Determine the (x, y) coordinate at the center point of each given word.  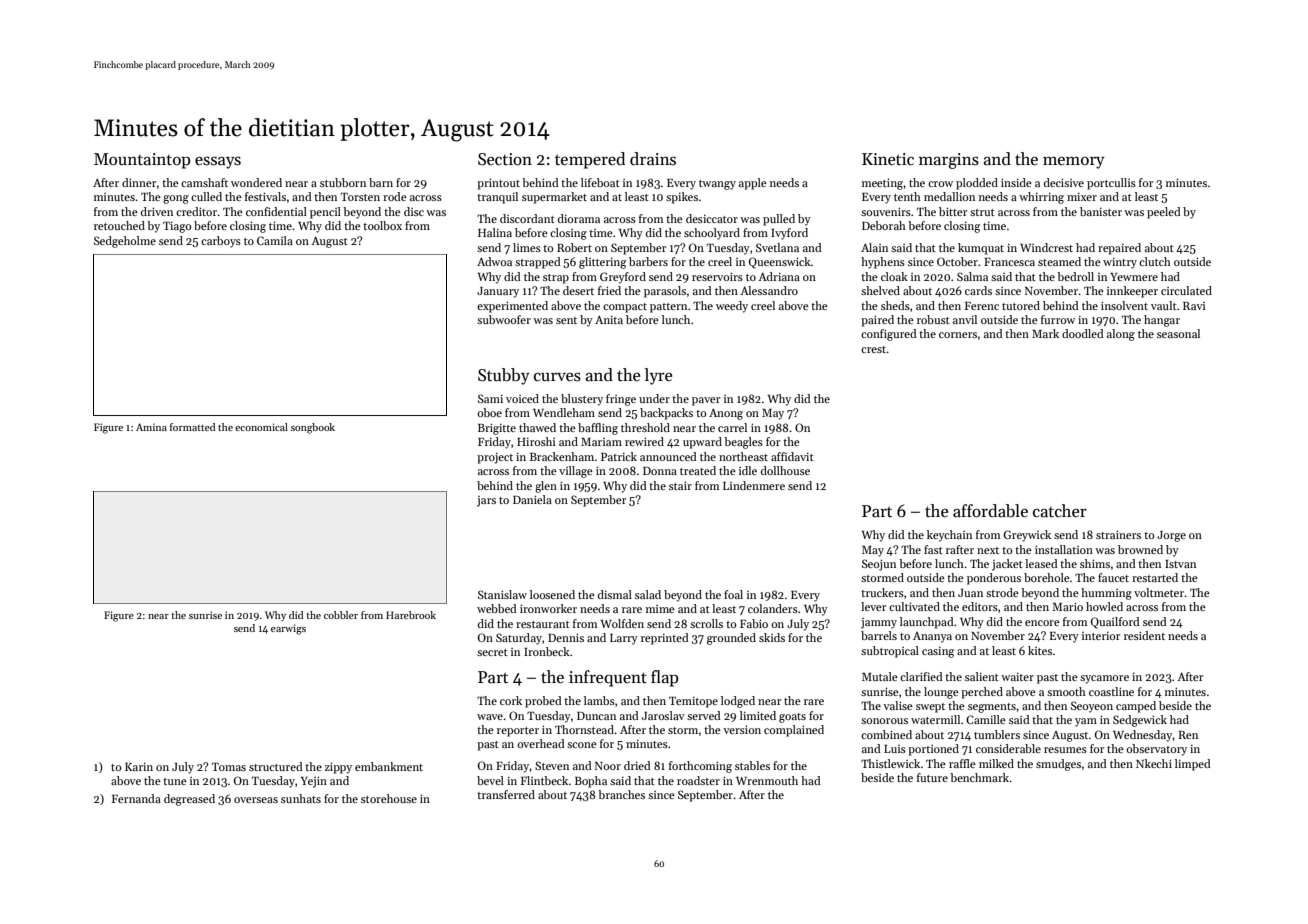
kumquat (981, 249)
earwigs (288, 629)
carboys (221, 242)
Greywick (1027, 536)
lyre (658, 376)
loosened (552, 594)
